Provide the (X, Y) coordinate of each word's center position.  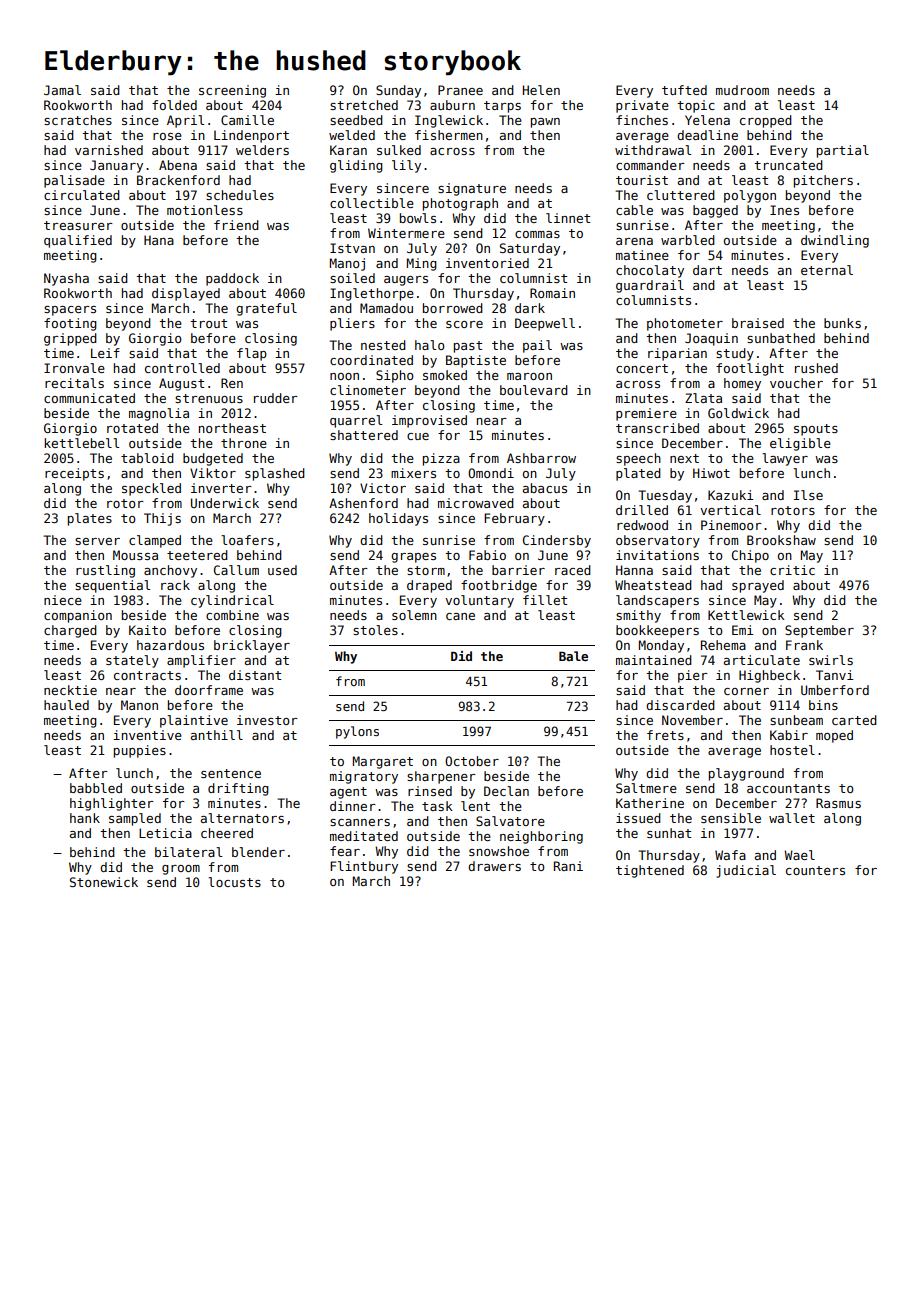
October (472, 761)
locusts (234, 882)
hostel (792, 750)
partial (843, 151)
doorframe (209, 690)
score (464, 324)
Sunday (398, 91)
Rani (568, 866)
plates (90, 519)
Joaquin (711, 339)
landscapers (657, 601)
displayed (186, 294)
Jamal (62, 90)
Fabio (487, 555)
